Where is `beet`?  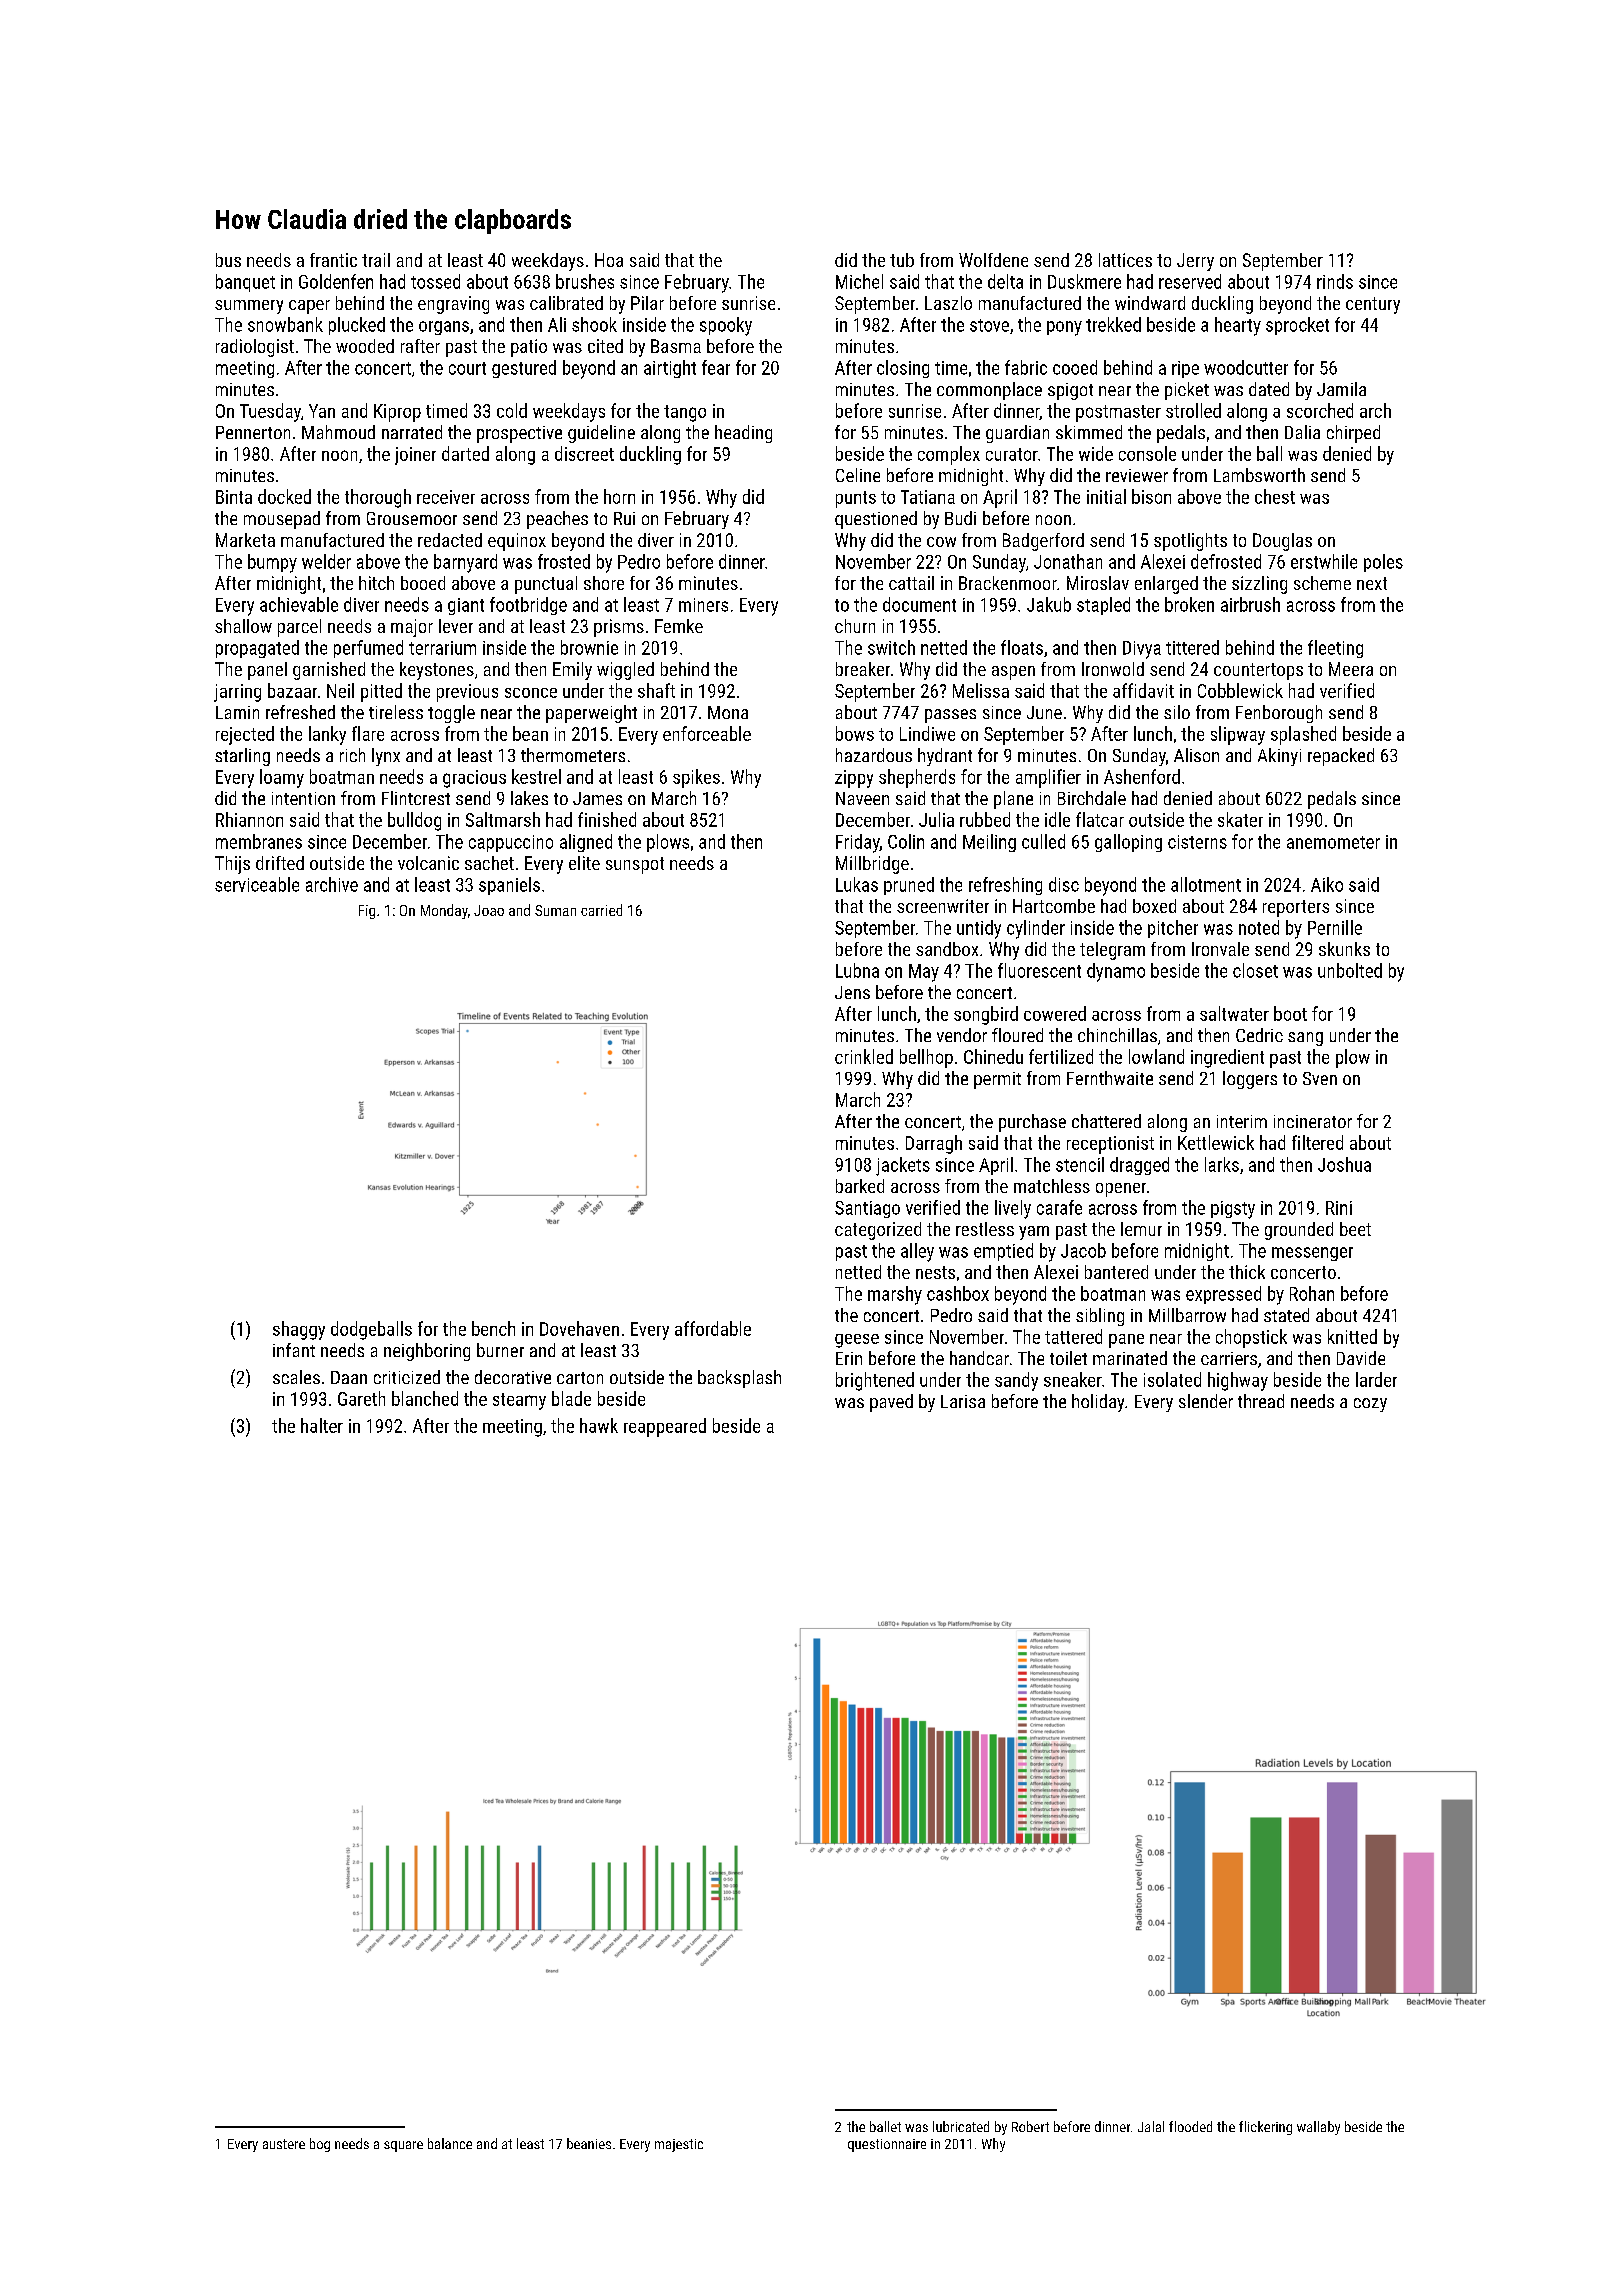
beet is located at coordinates (1355, 1229).
